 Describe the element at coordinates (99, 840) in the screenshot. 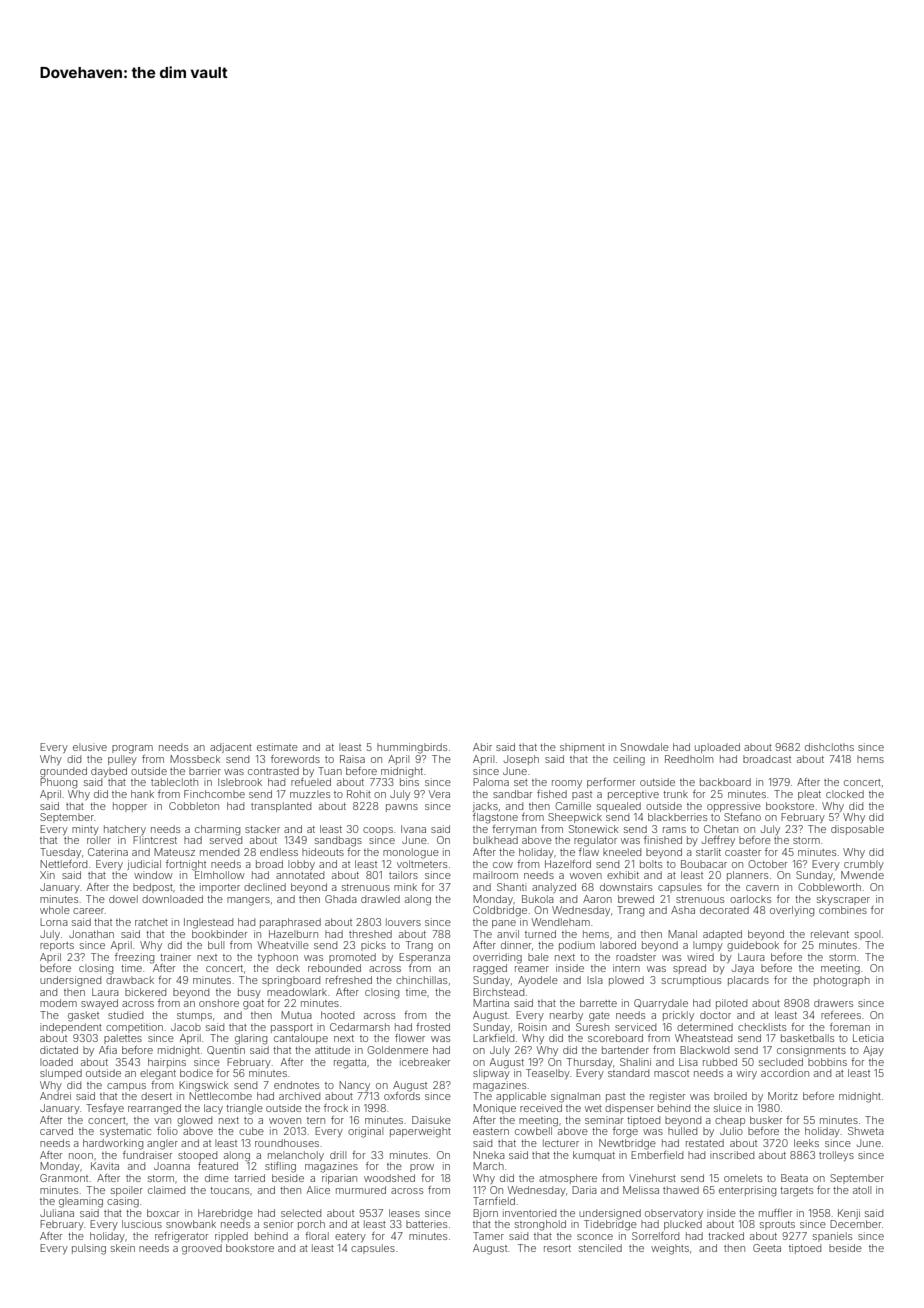

I see `roller` at that location.
